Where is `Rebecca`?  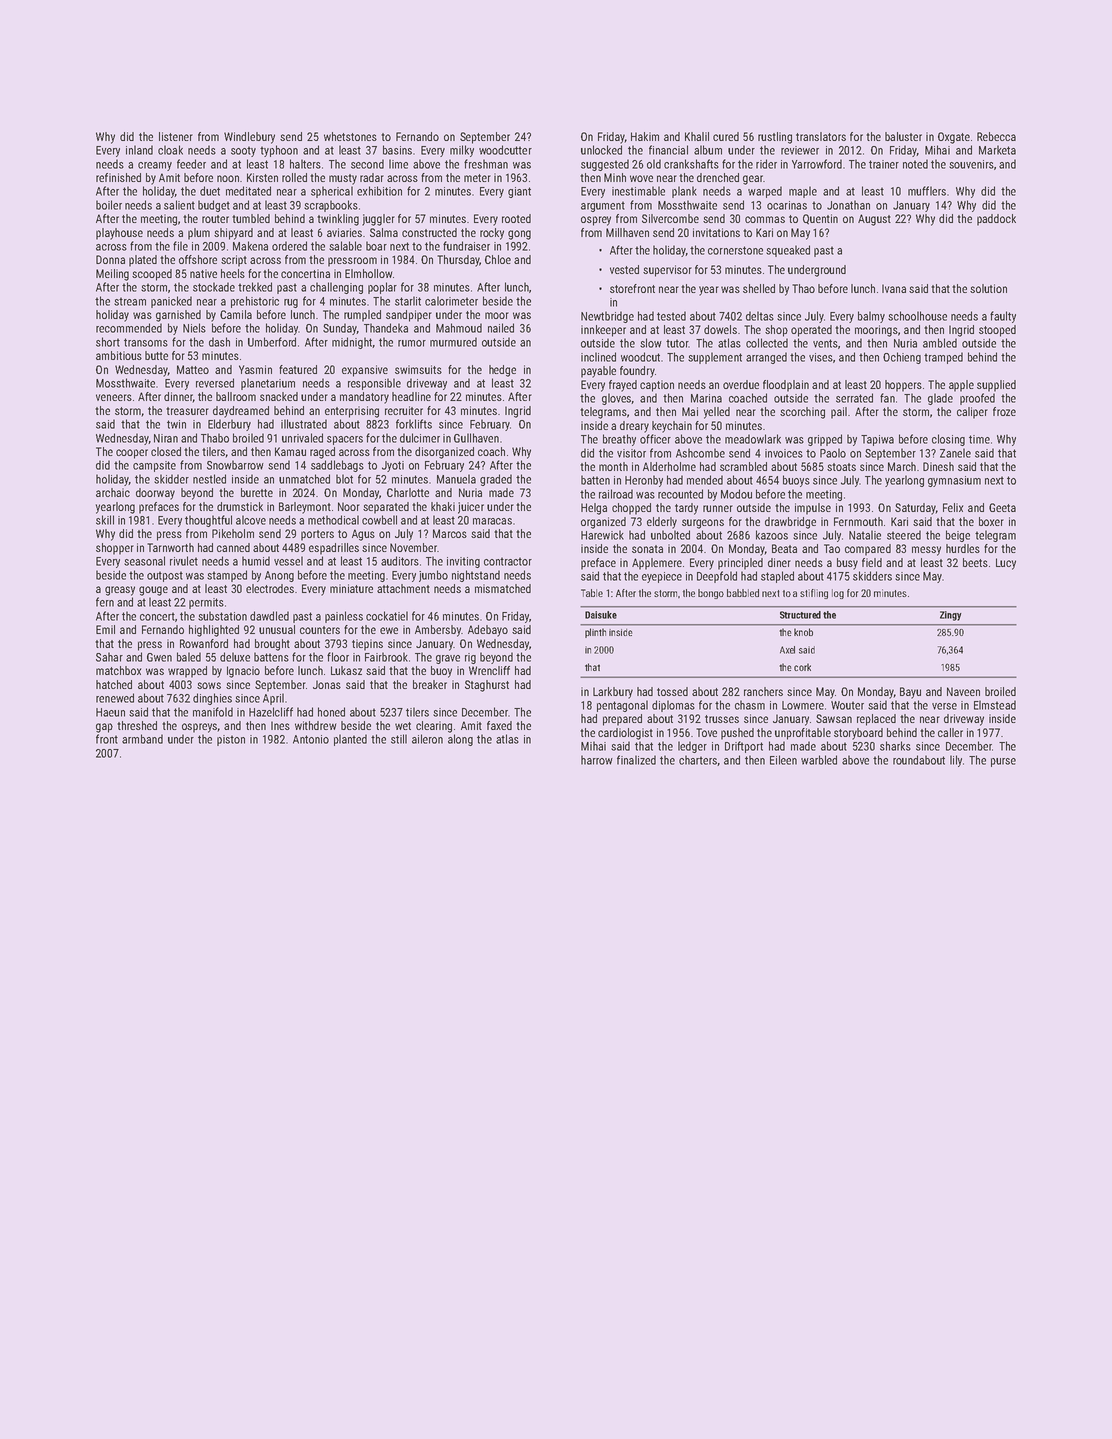 Rebecca is located at coordinates (996, 136).
